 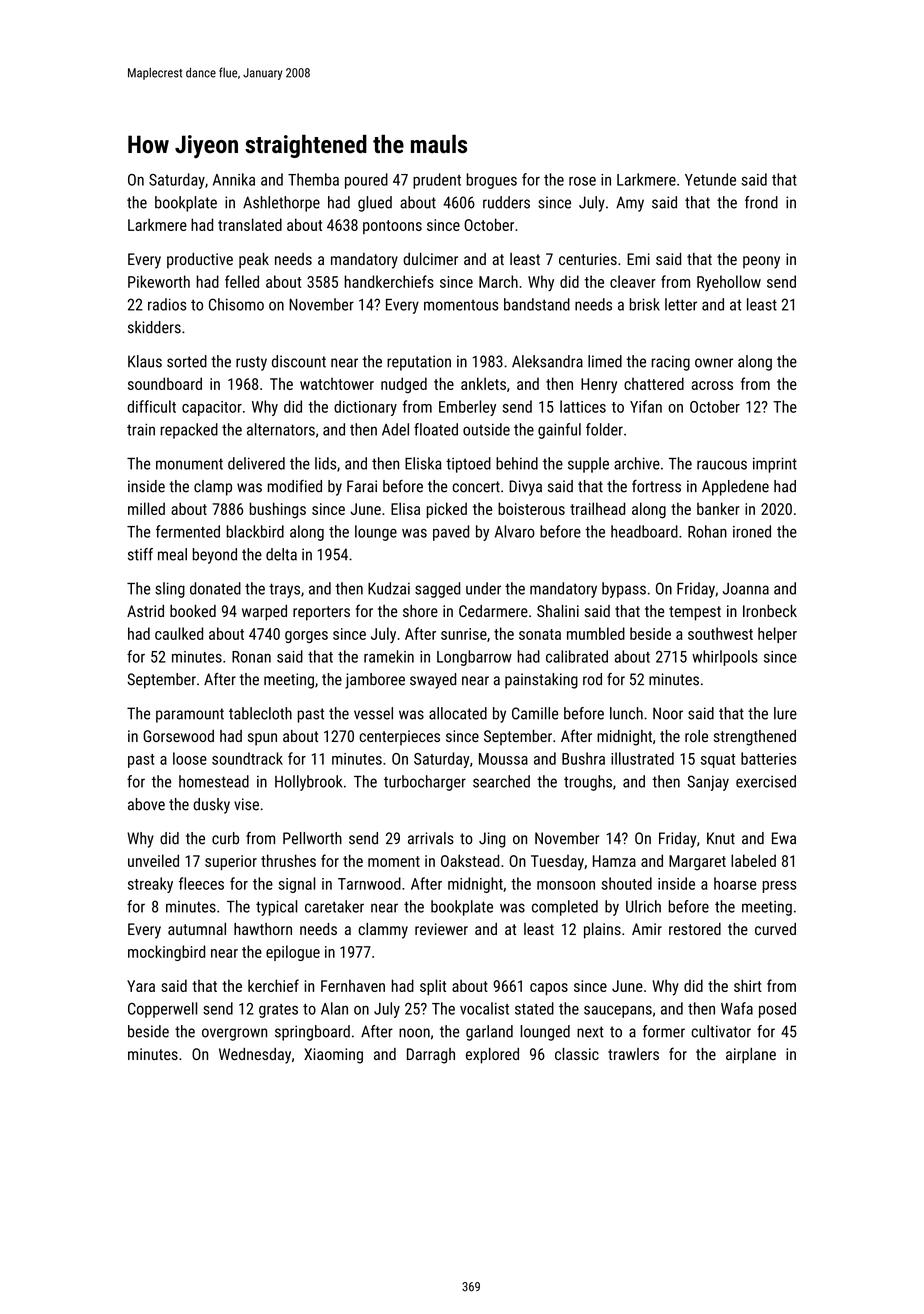 What do you see at coordinates (189, 464) in the screenshot?
I see `monument` at bounding box center [189, 464].
